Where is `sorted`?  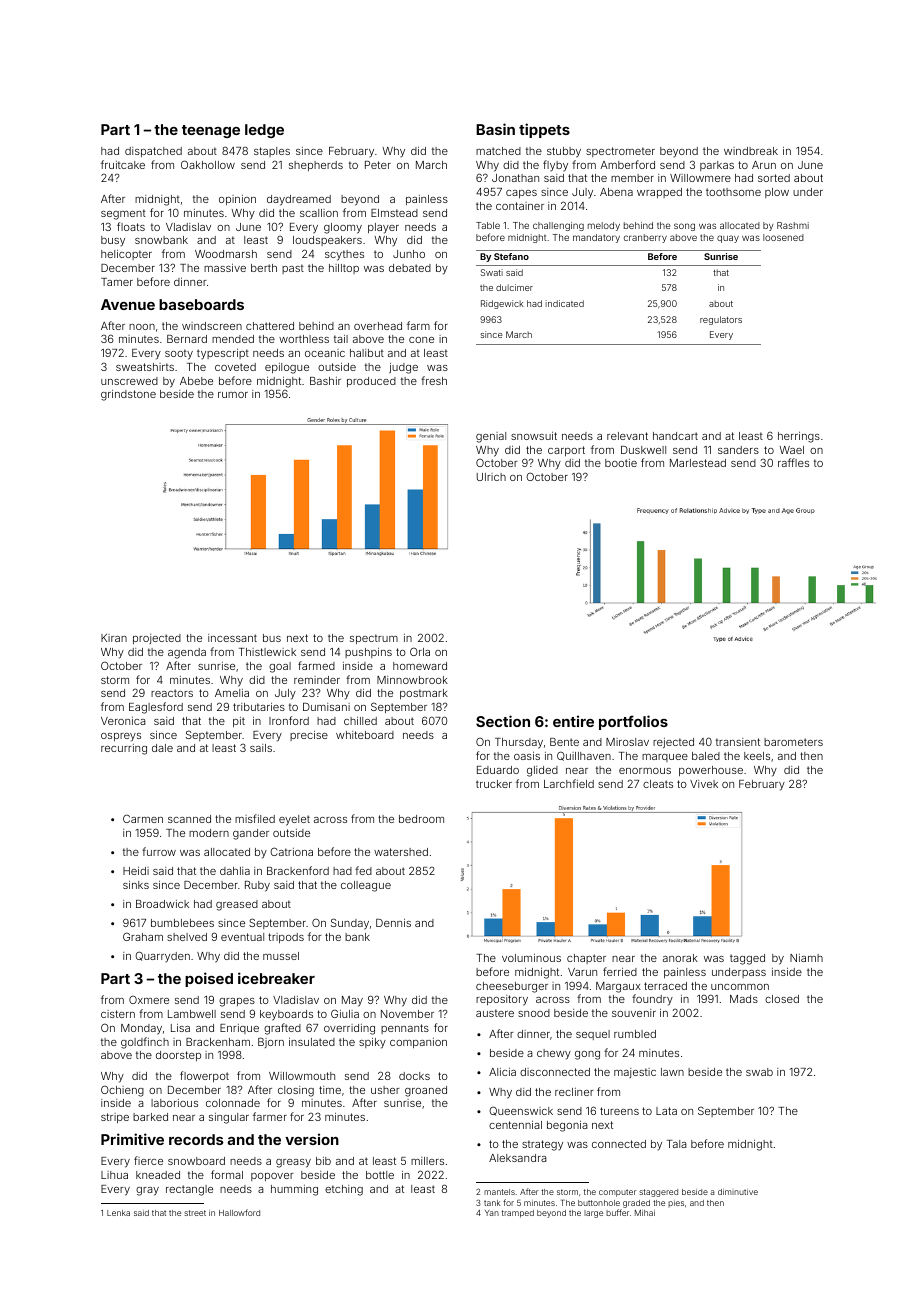 sorted is located at coordinates (774, 178).
